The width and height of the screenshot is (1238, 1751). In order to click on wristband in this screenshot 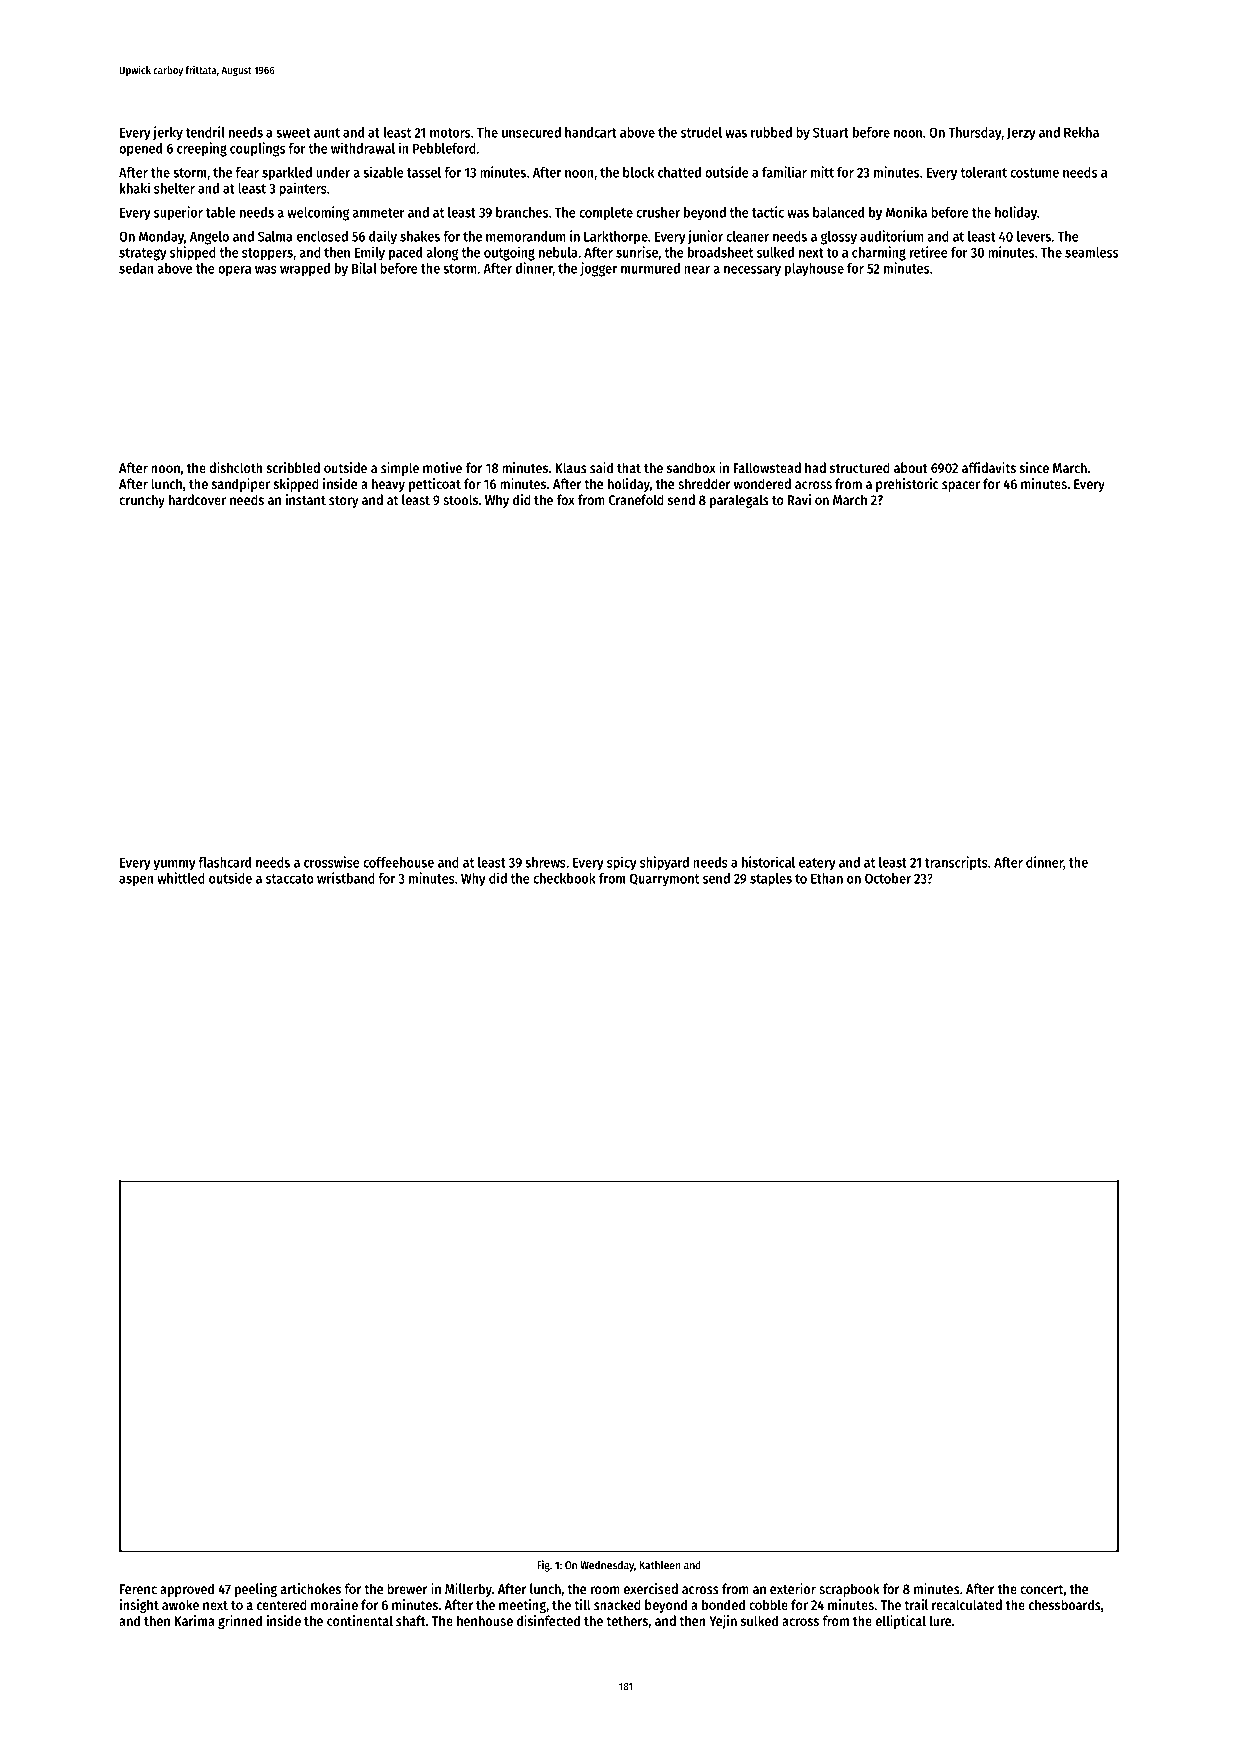, I will do `click(346, 878)`.
